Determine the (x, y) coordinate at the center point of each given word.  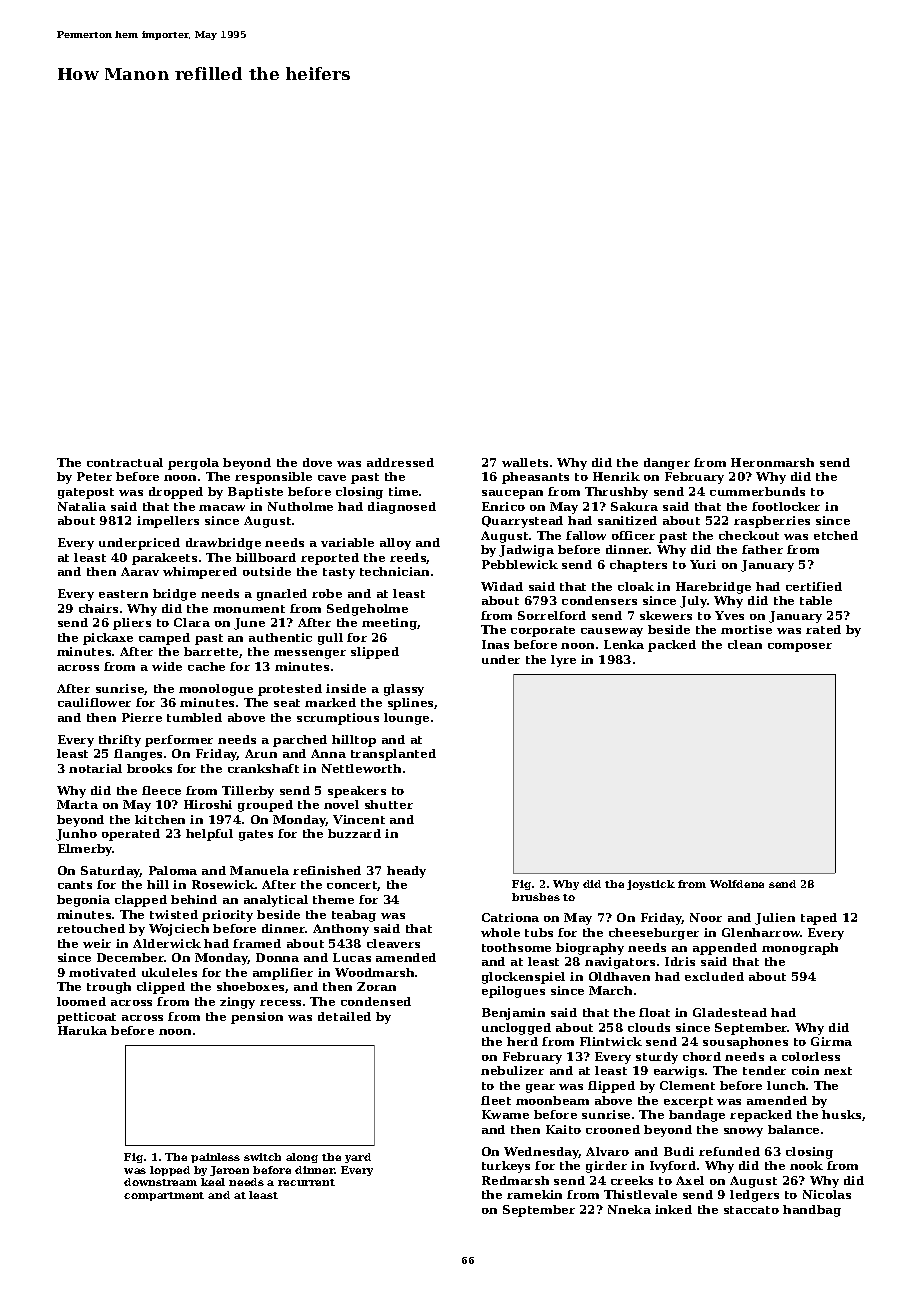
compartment (164, 1196)
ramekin (534, 1194)
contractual (125, 462)
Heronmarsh (772, 462)
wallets (525, 462)
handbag (812, 1211)
